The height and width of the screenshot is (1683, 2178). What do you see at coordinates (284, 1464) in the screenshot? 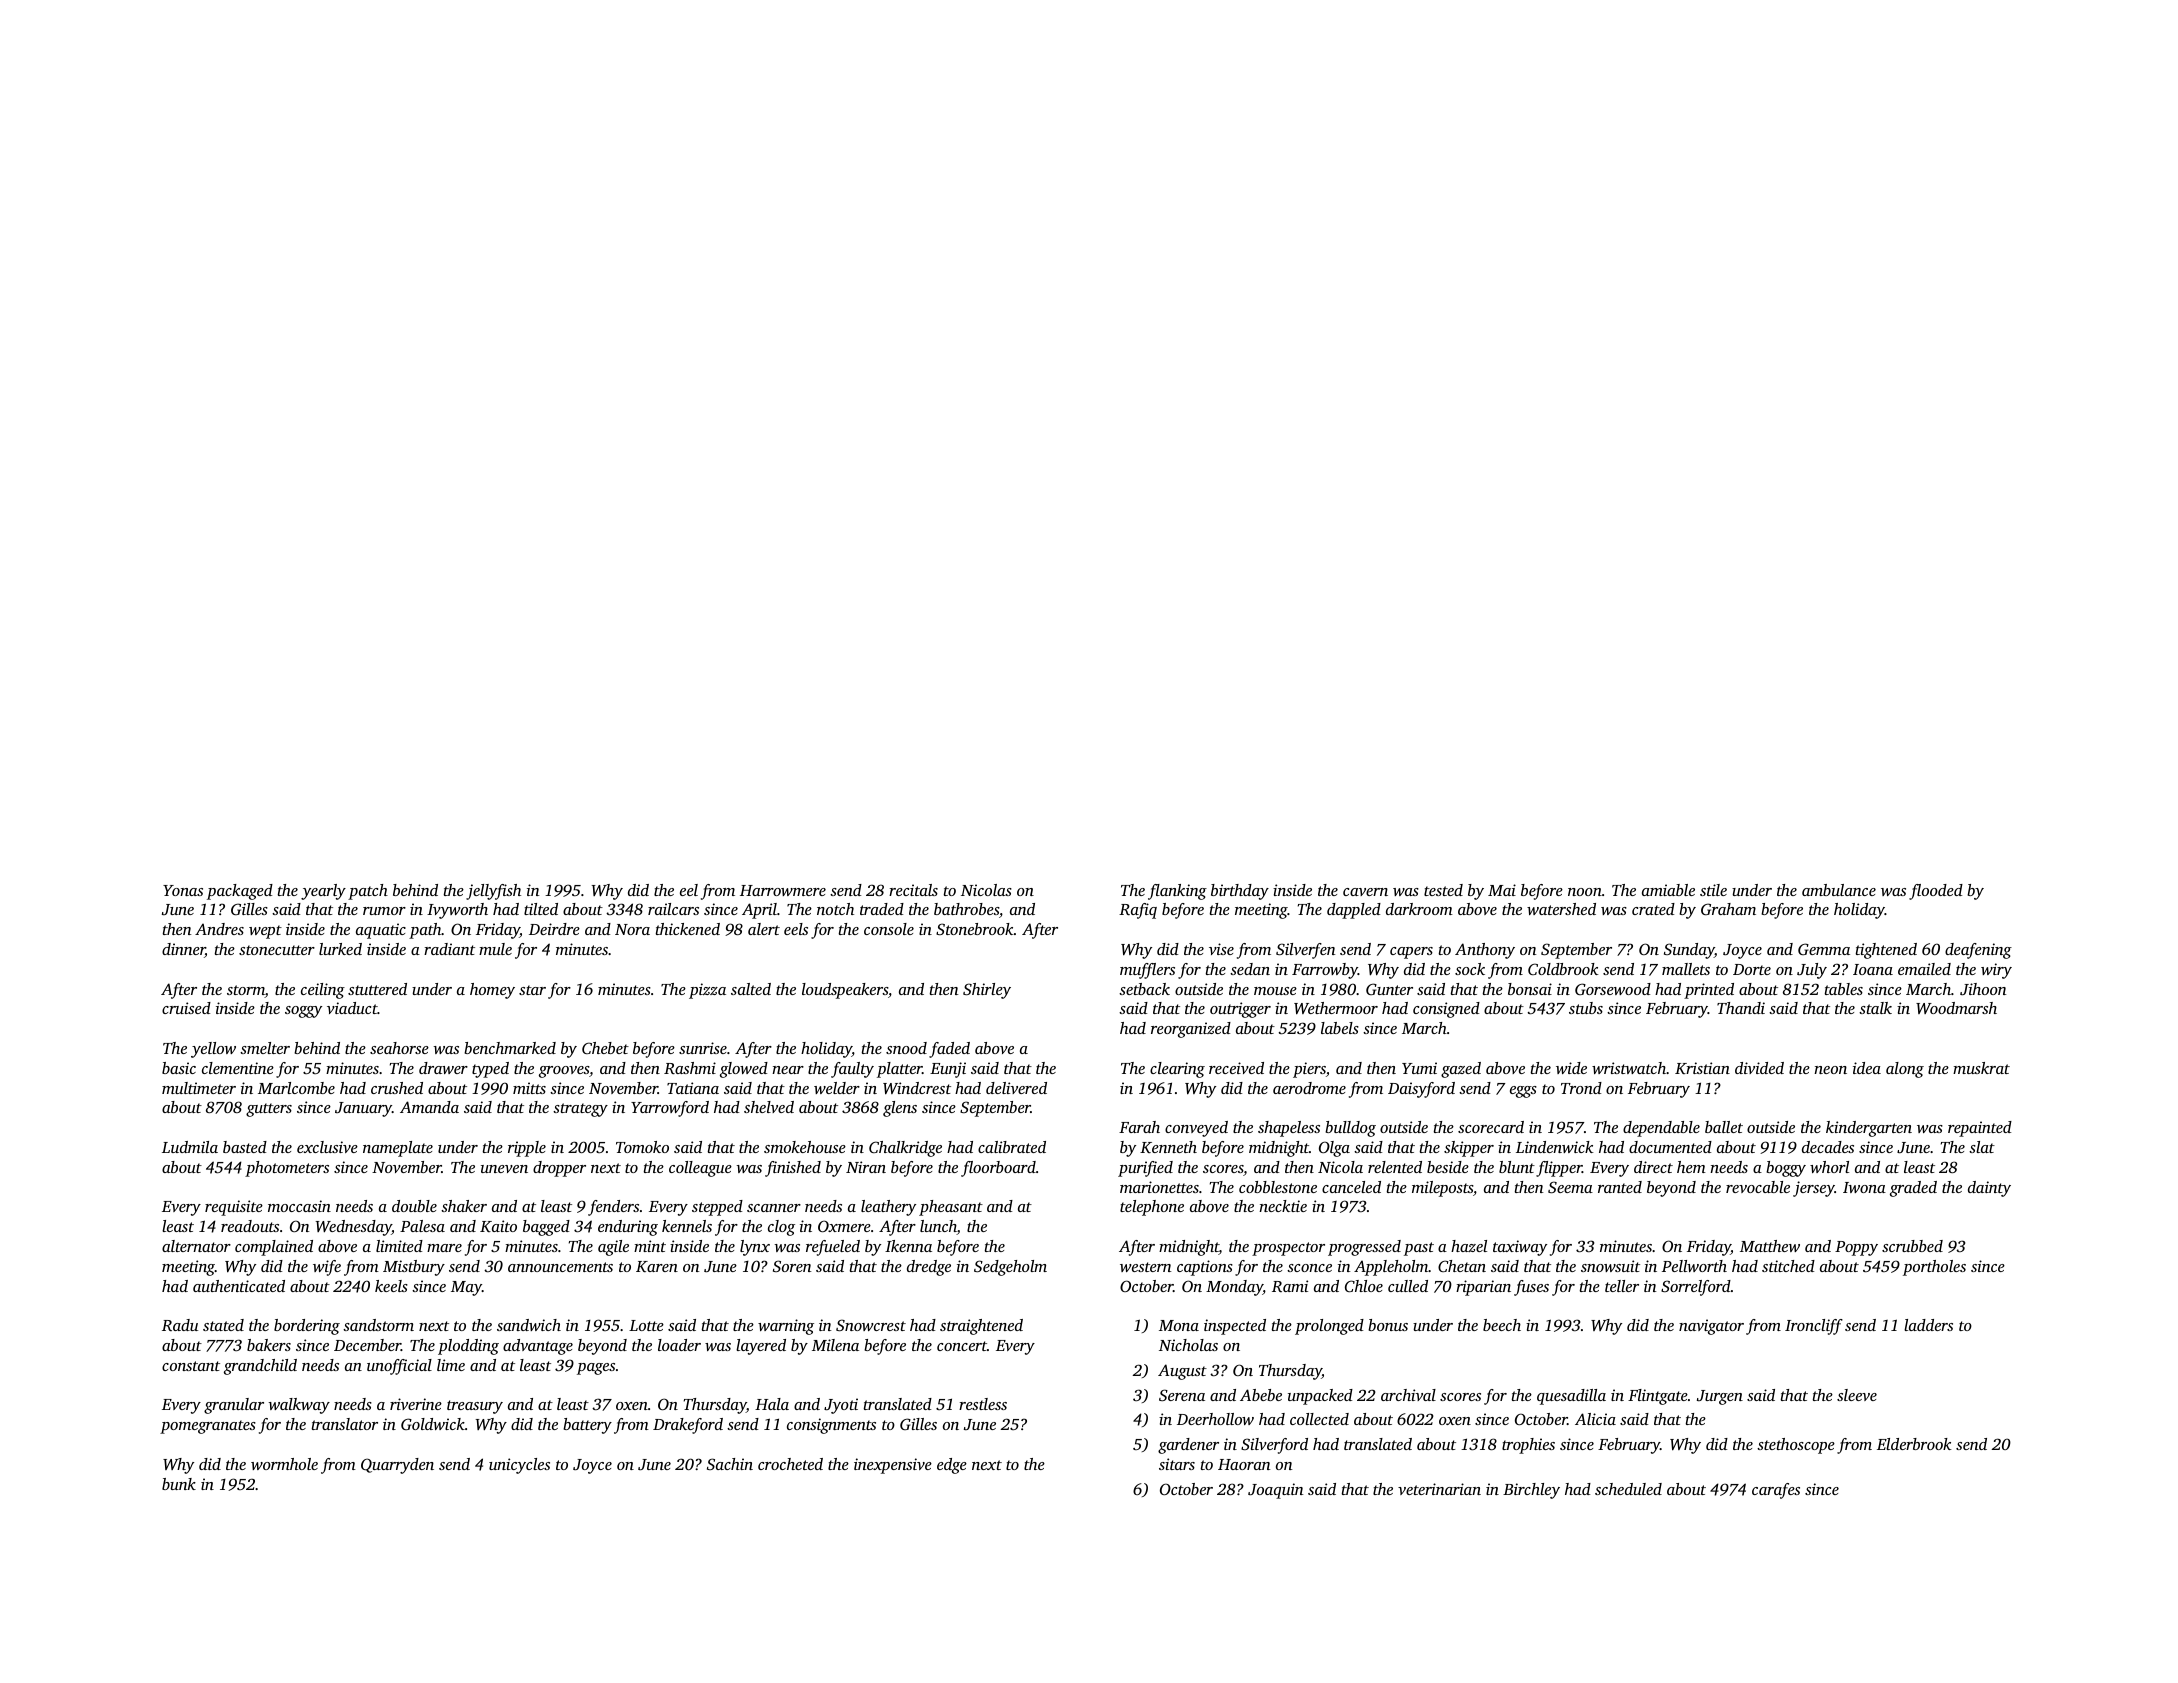
I see `wormhole` at bounding box center [284, 1464].
